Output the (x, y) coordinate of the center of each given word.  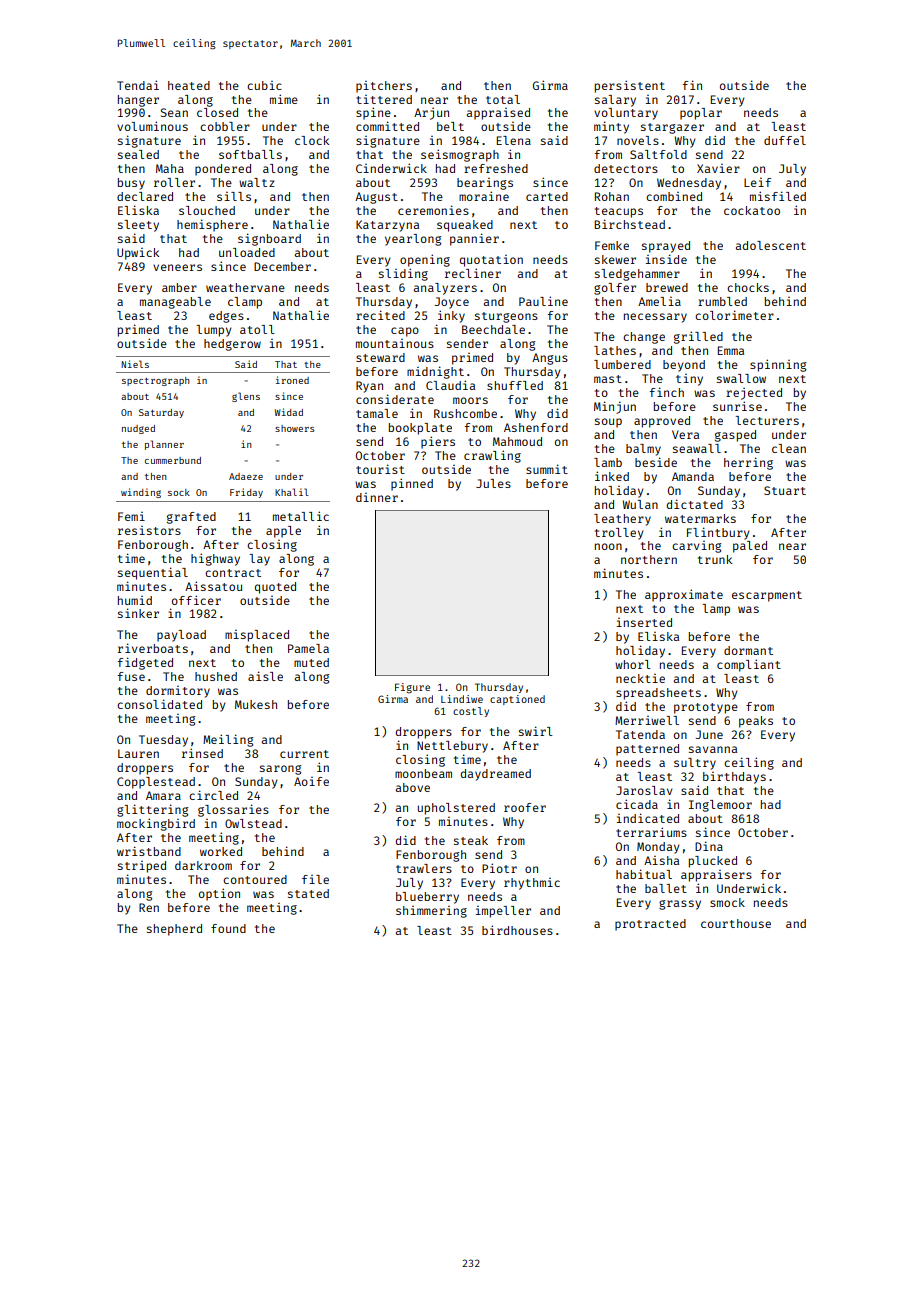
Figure (412, 688)
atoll (257, 329)
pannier (474, 239)
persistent (630, 86)
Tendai (138, 85)
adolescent (771, 245)
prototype (706, 708)
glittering (153, 810)
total (503, 99)
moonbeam (423, 773)
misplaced (257, 636)
